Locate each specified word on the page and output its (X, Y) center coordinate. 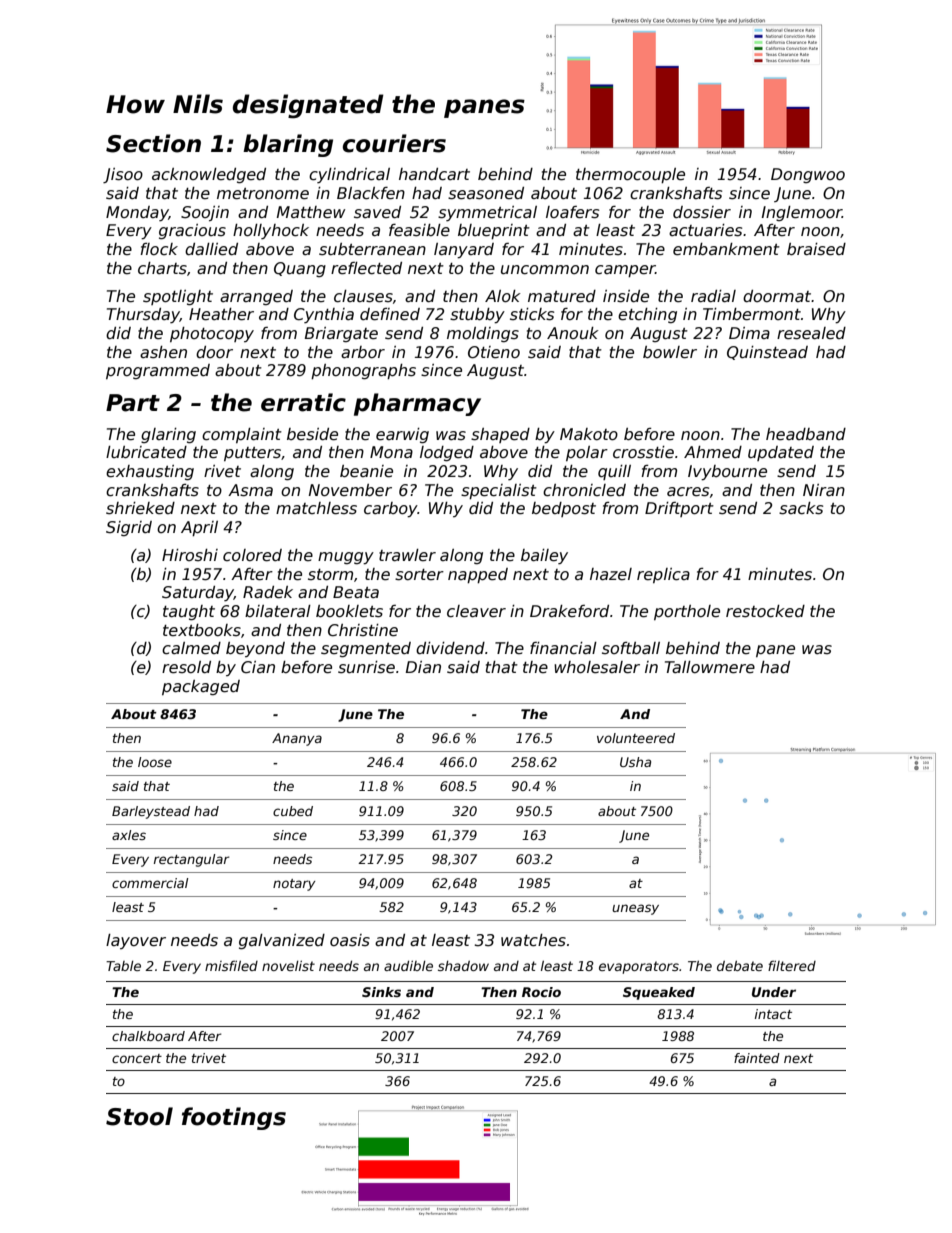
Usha (635, 762)
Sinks (381, 992)
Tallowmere (710, 667)
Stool (139, 1116)
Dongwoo (808, 175)
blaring (288, 145)
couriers (394, 143)
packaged (201, 687)
